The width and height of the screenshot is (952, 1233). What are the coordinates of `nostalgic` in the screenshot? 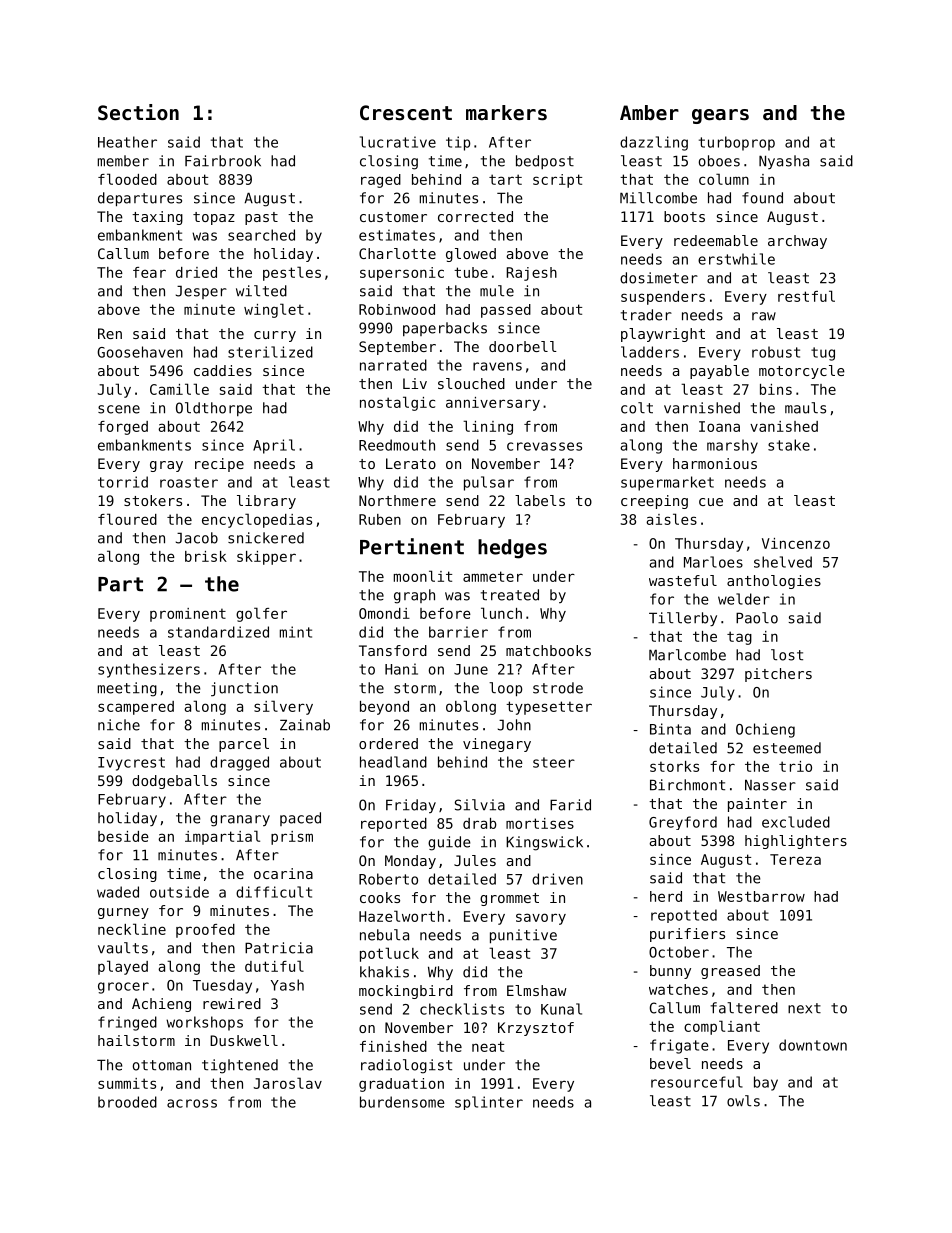 It's located at (397, 403).
